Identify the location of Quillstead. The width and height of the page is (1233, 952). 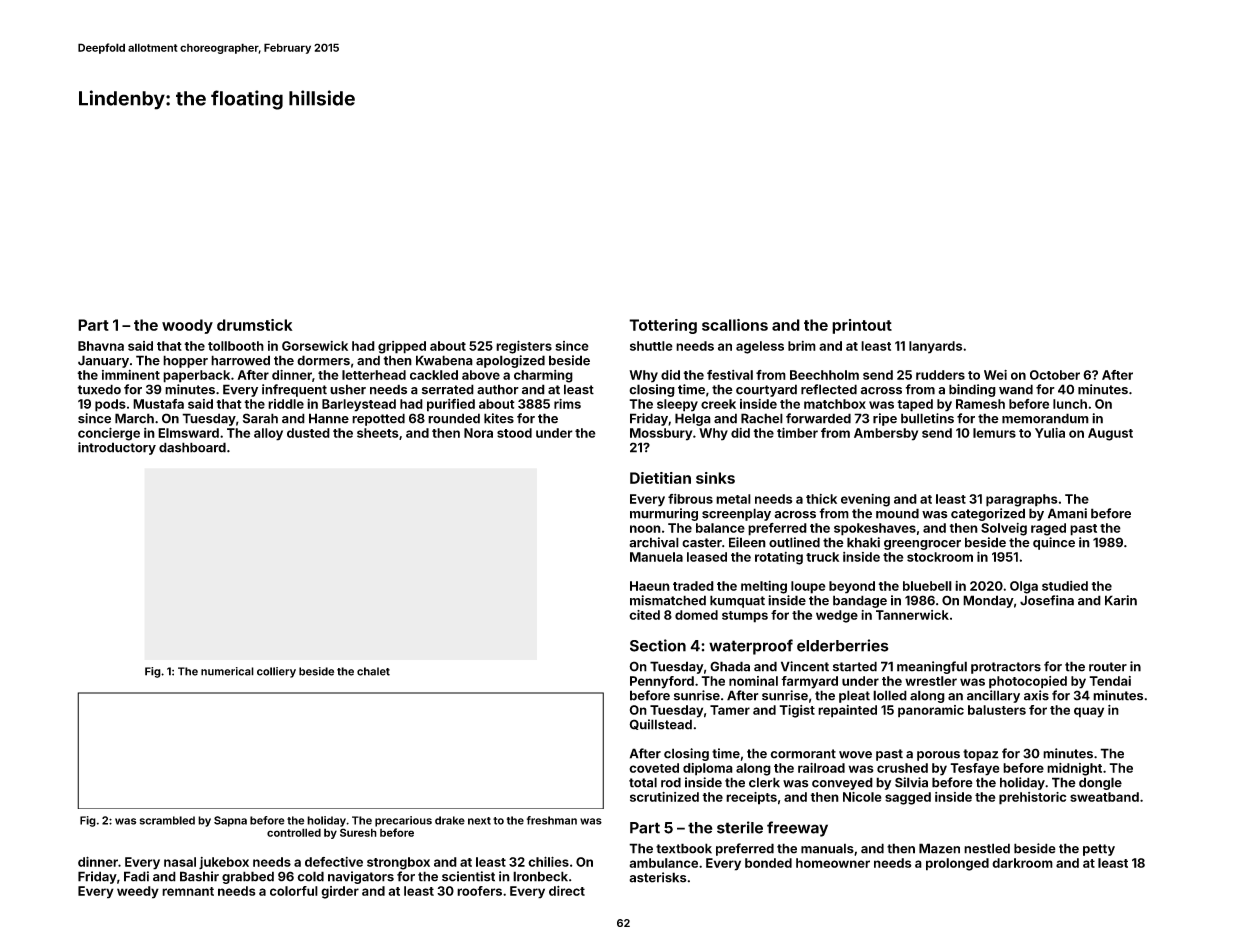
(660, 724).
